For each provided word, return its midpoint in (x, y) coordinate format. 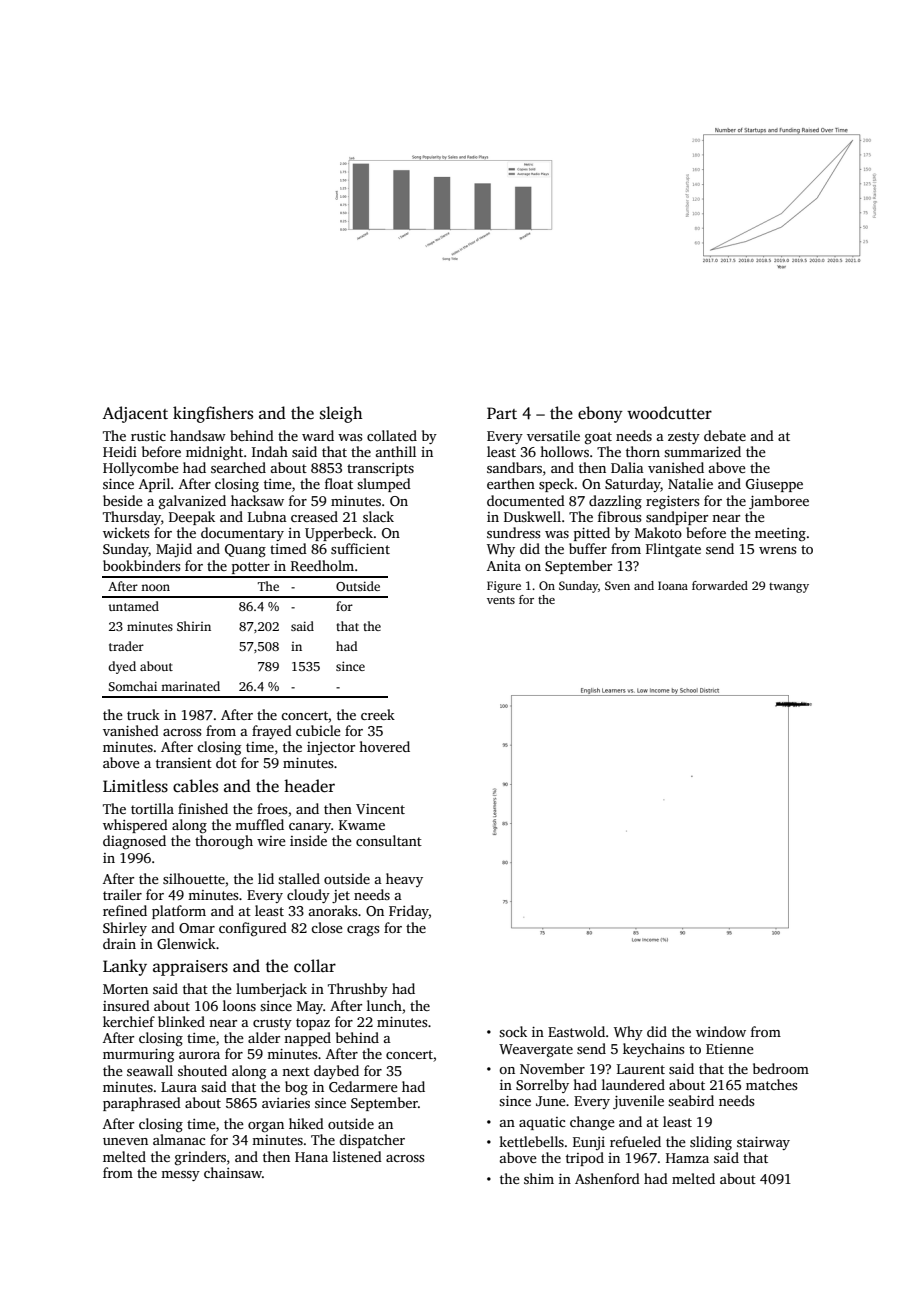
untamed (134, 606)
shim (539, 1178)
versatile (553, 435)
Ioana (673, 585)
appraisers (190, 968)
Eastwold (576, 1031)
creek (378, 714)
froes (272, 808)
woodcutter (669, 413)
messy (180, 1176)
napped (307, 1039)
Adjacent (135, 414)
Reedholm (322, 565)
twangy (789, 588)
